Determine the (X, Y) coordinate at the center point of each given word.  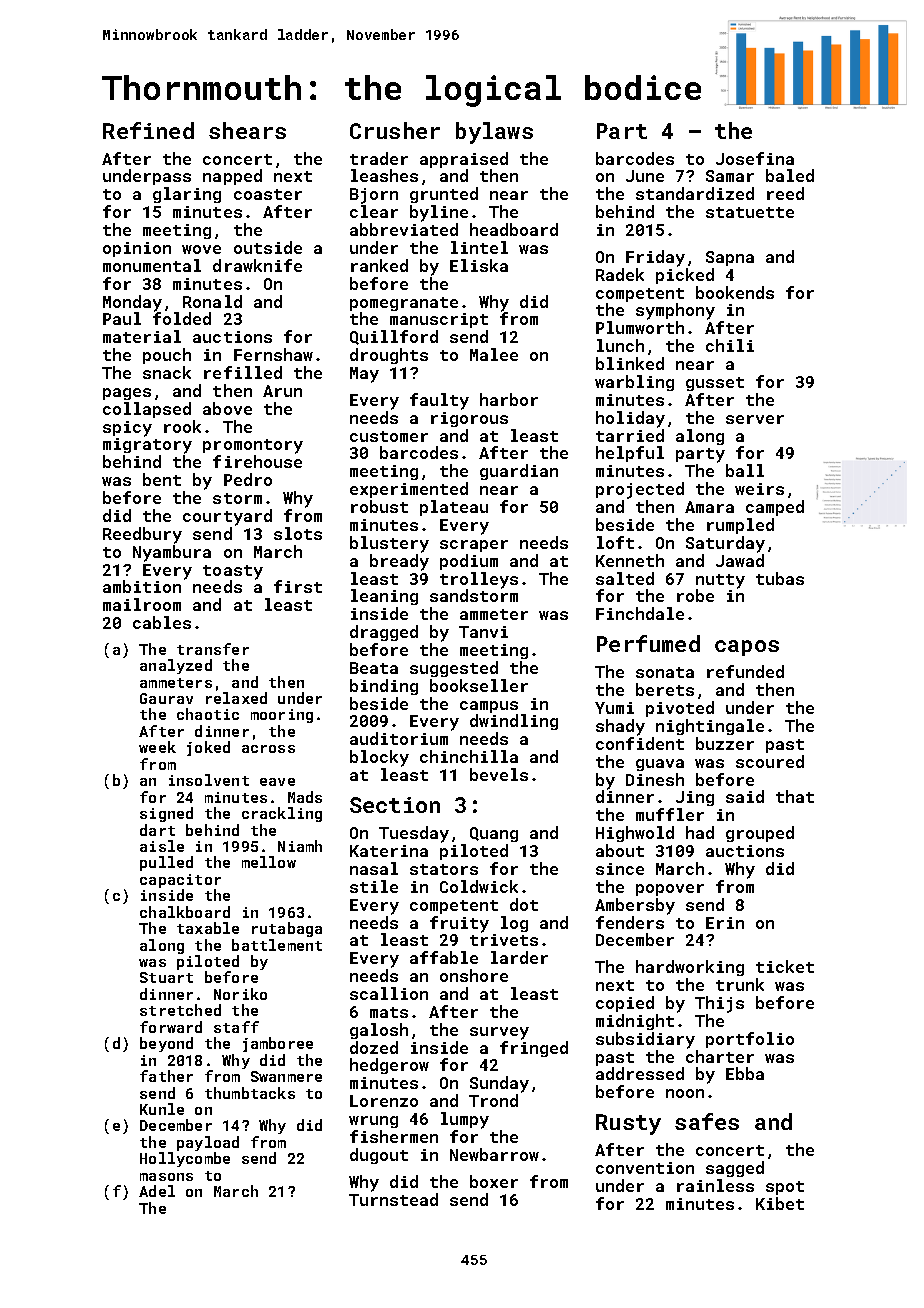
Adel (157, 1191)
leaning (384, 597)
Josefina (755, 158)
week (157, 747)
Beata (374, 668)
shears (247, 130)
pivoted (680, 709)
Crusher (395, 130)
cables (162, 622)
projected (640, 490)
